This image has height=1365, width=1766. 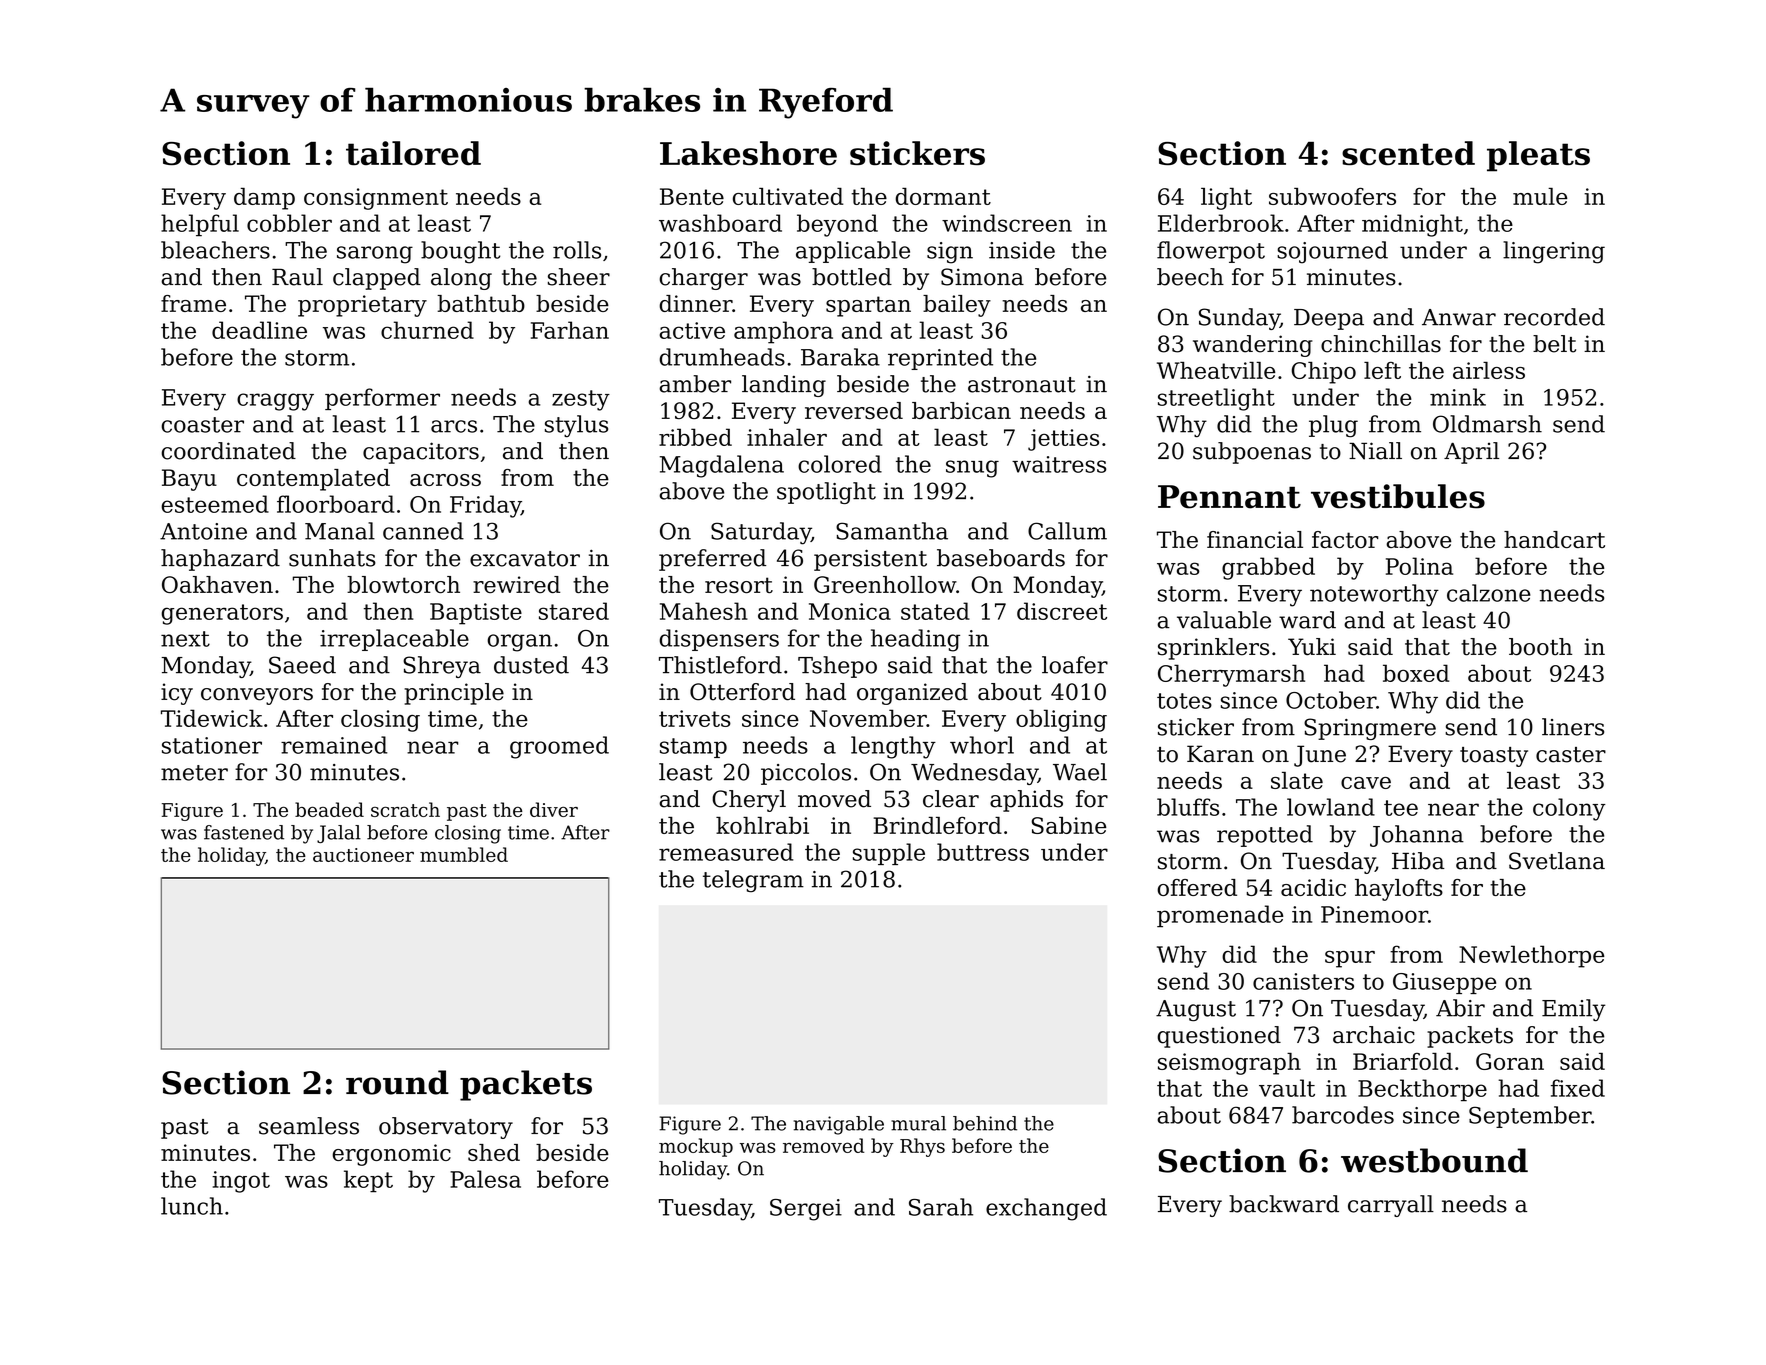 I want to click on tailored, so click(x=413, y=153).
